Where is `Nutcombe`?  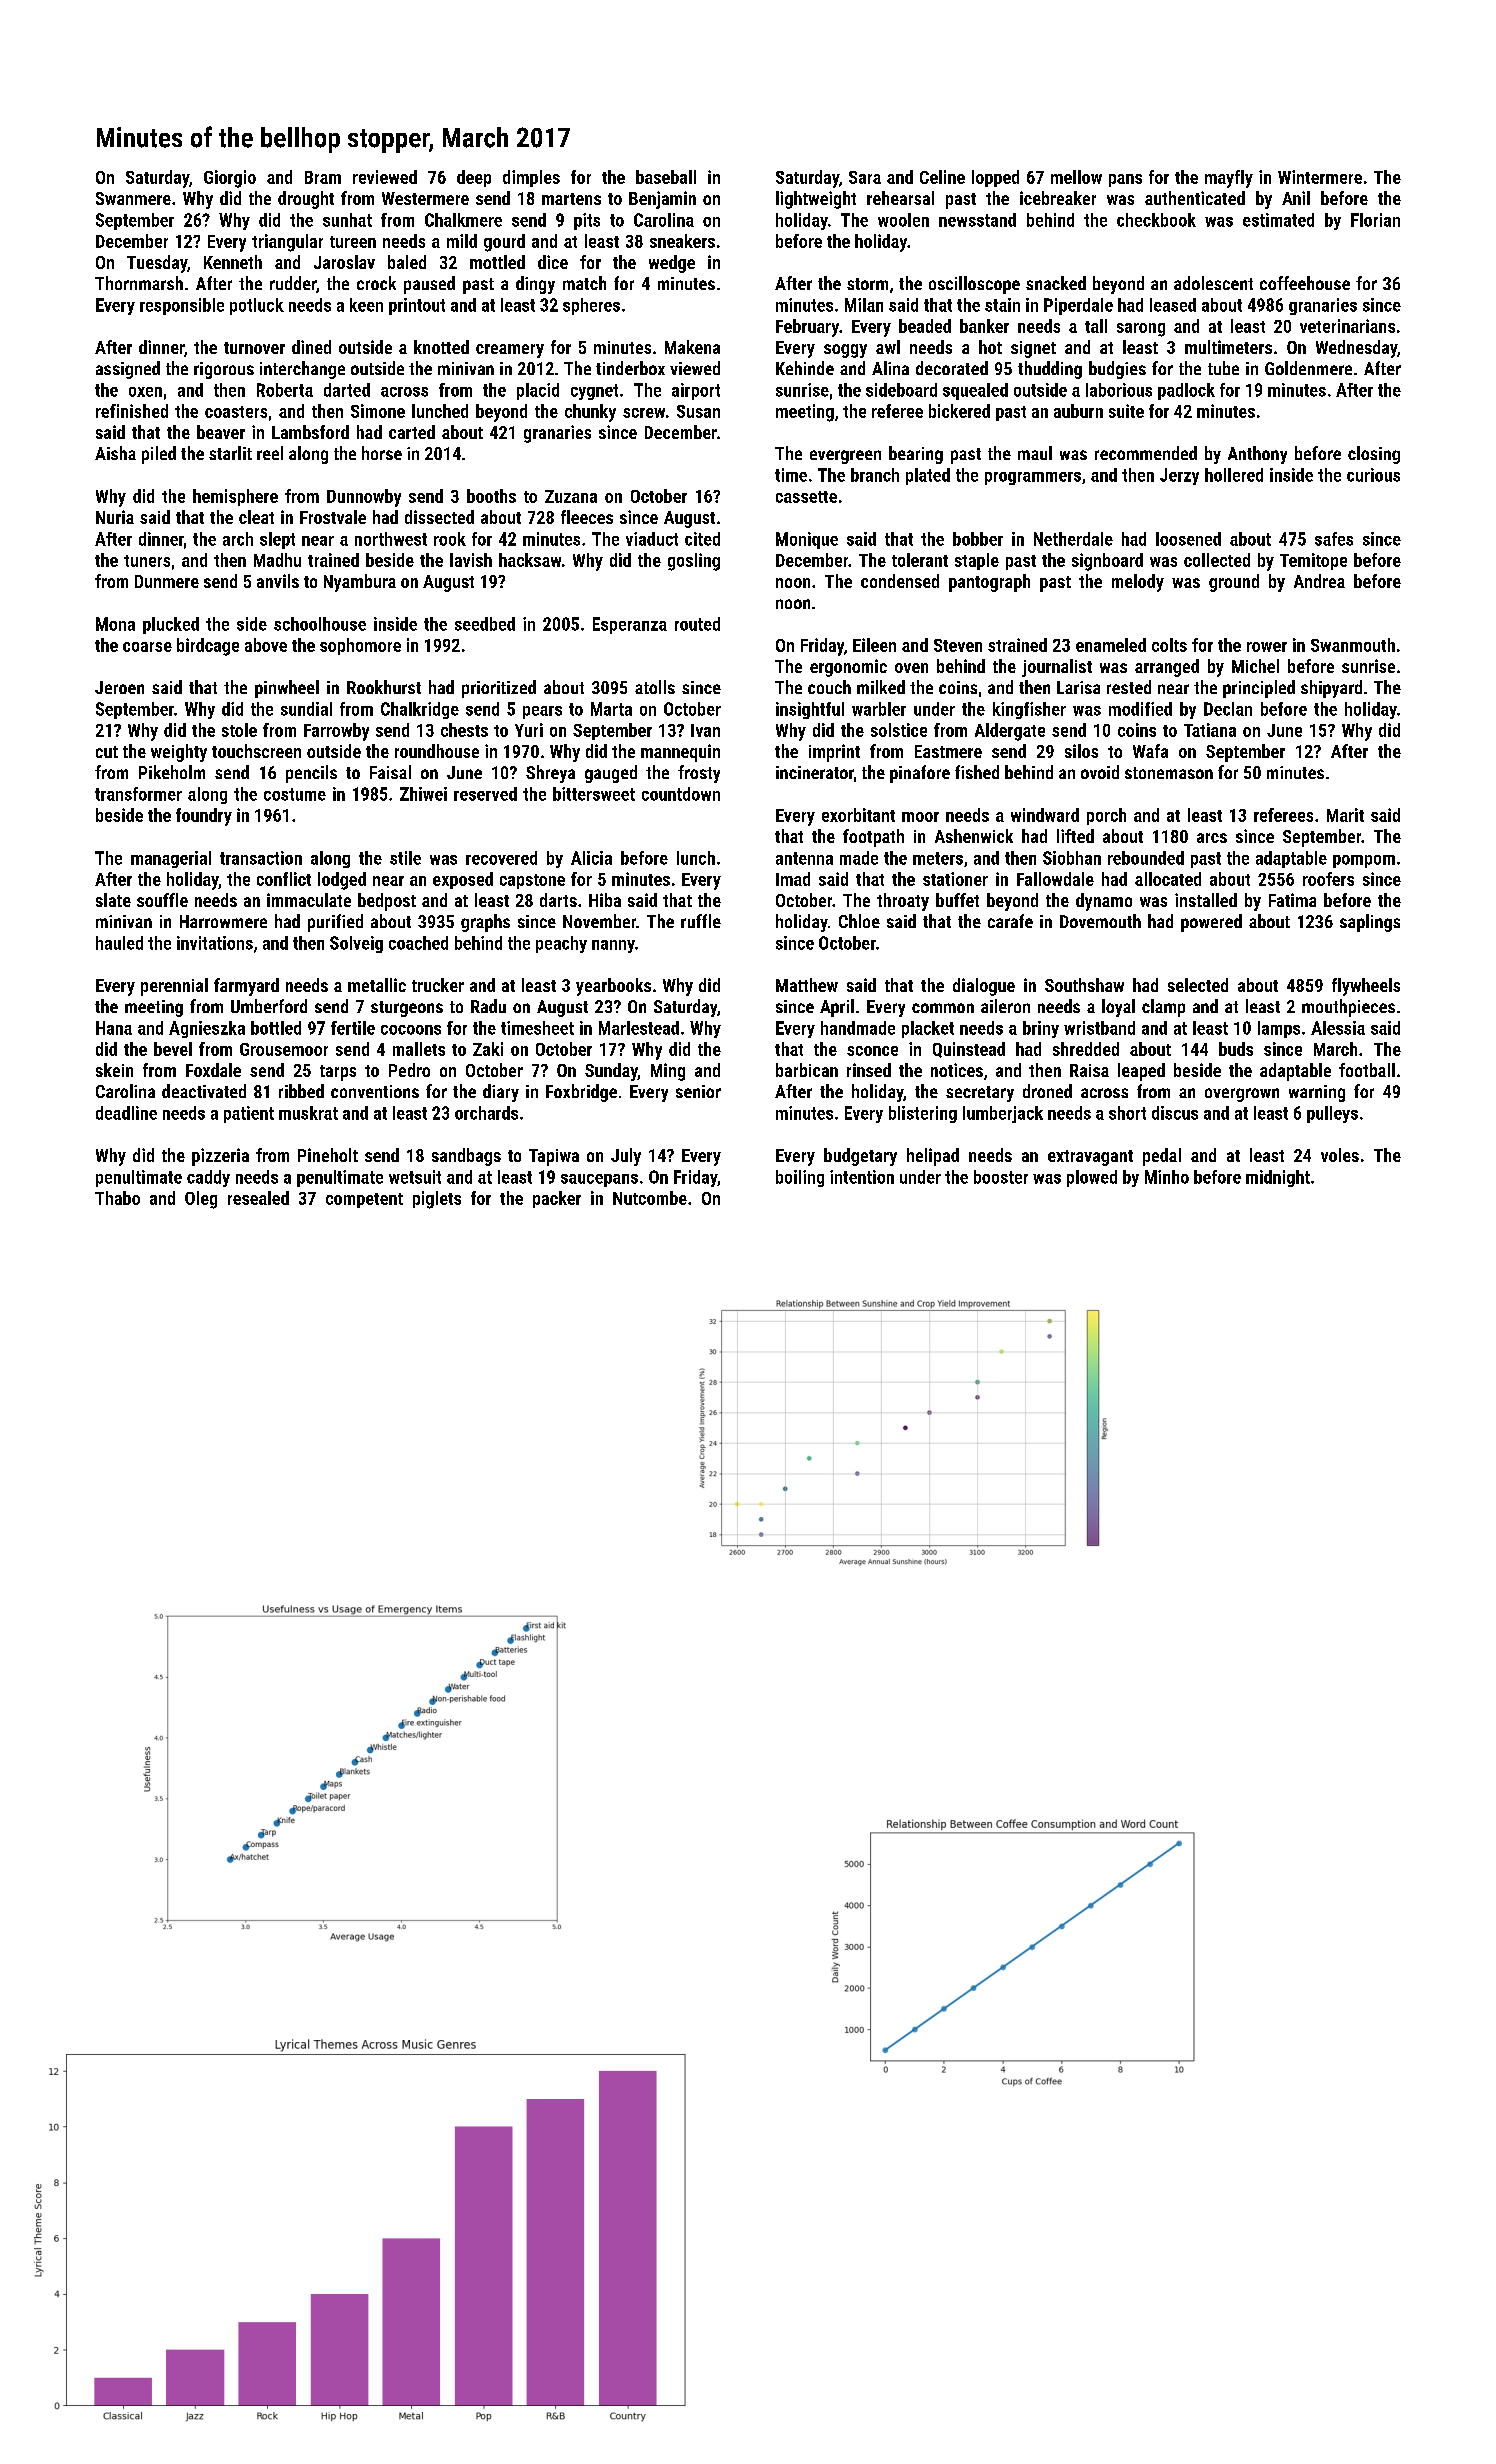
Nutcombe is located at coordinates (650, 1198).
